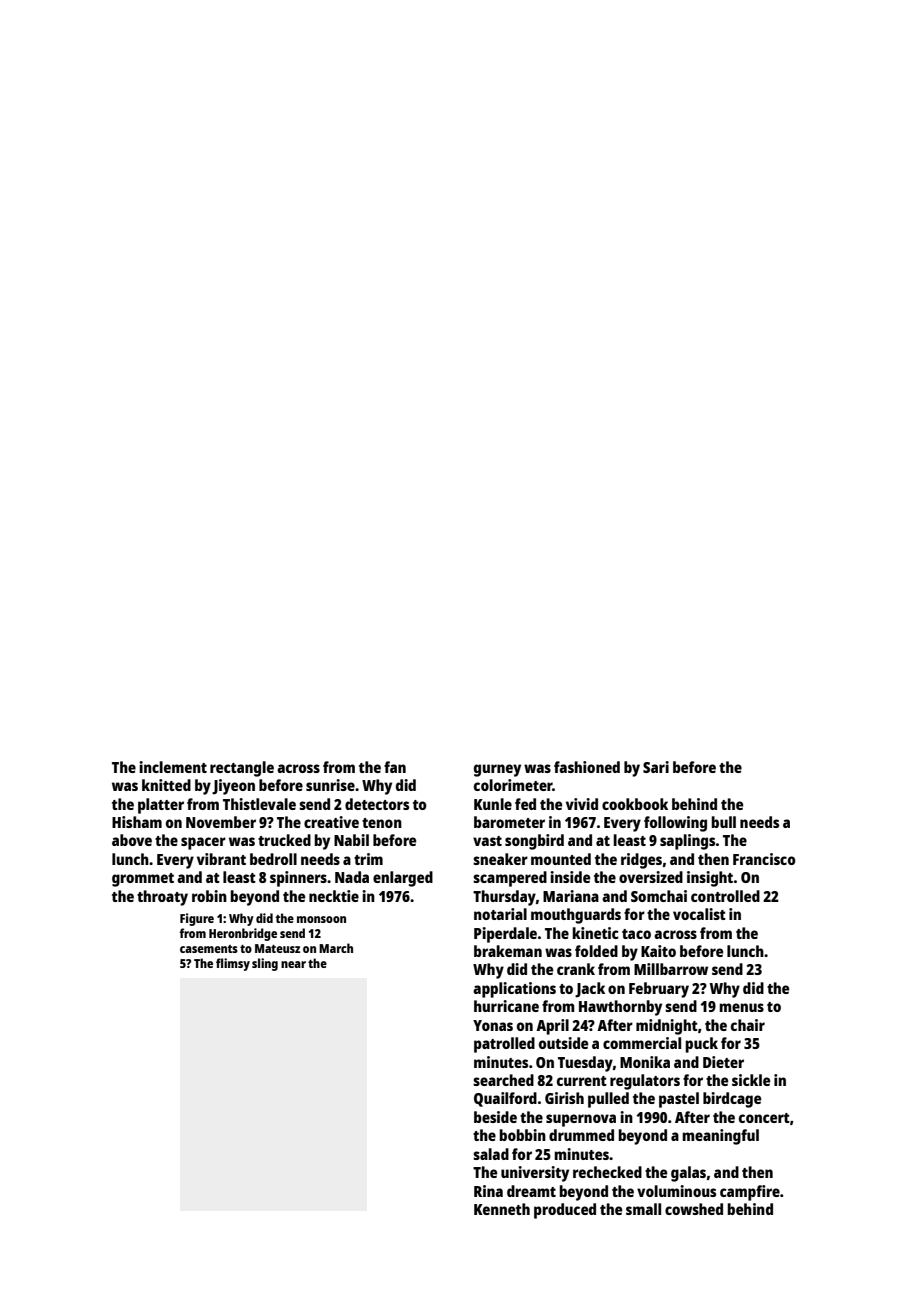 Image resolution: width=908 pixels, height=1316 pixels. I want to click on fan, so click(395, 767).
